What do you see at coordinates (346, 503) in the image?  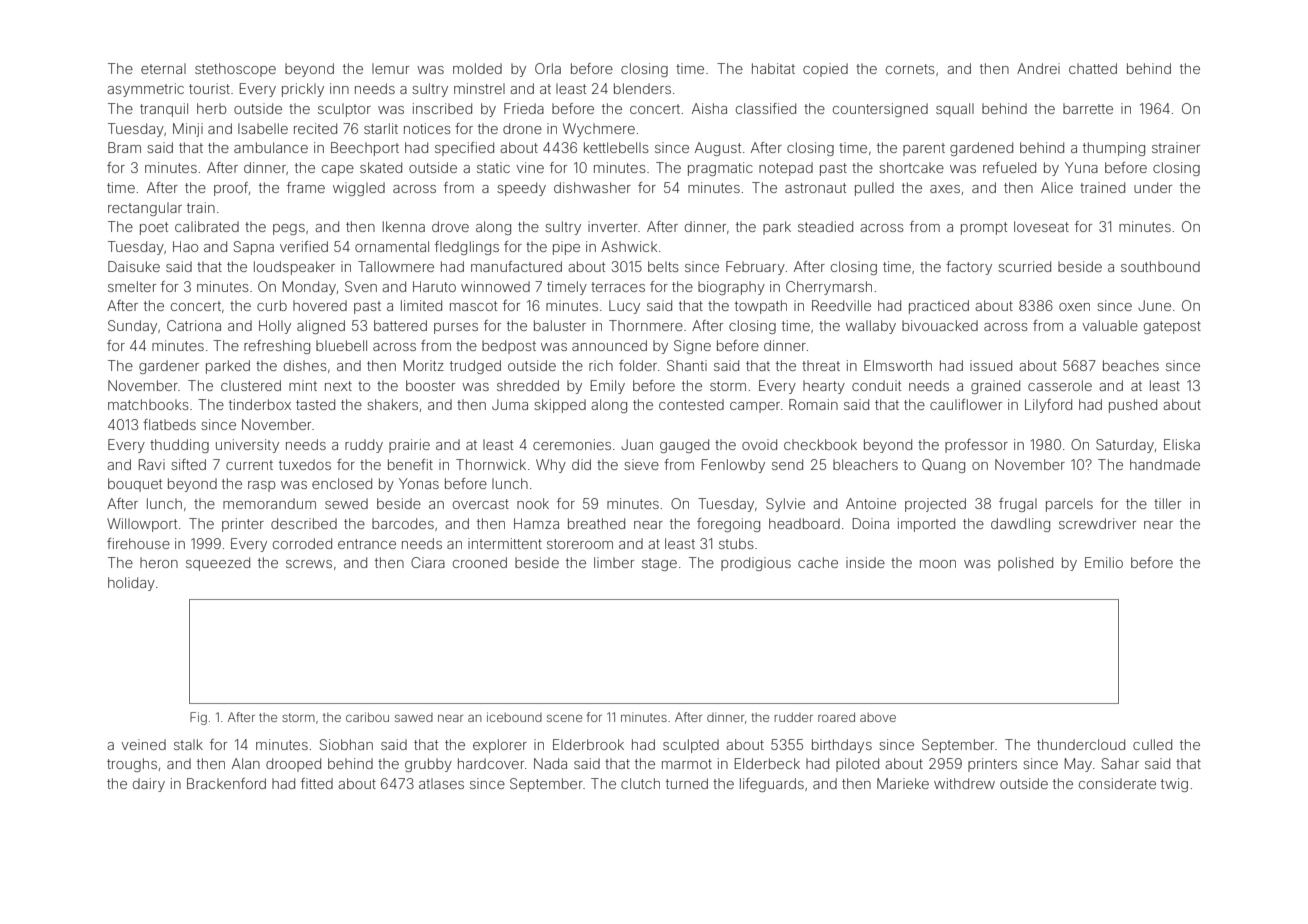 I see `sewed` at bounding box center [346, 503].
